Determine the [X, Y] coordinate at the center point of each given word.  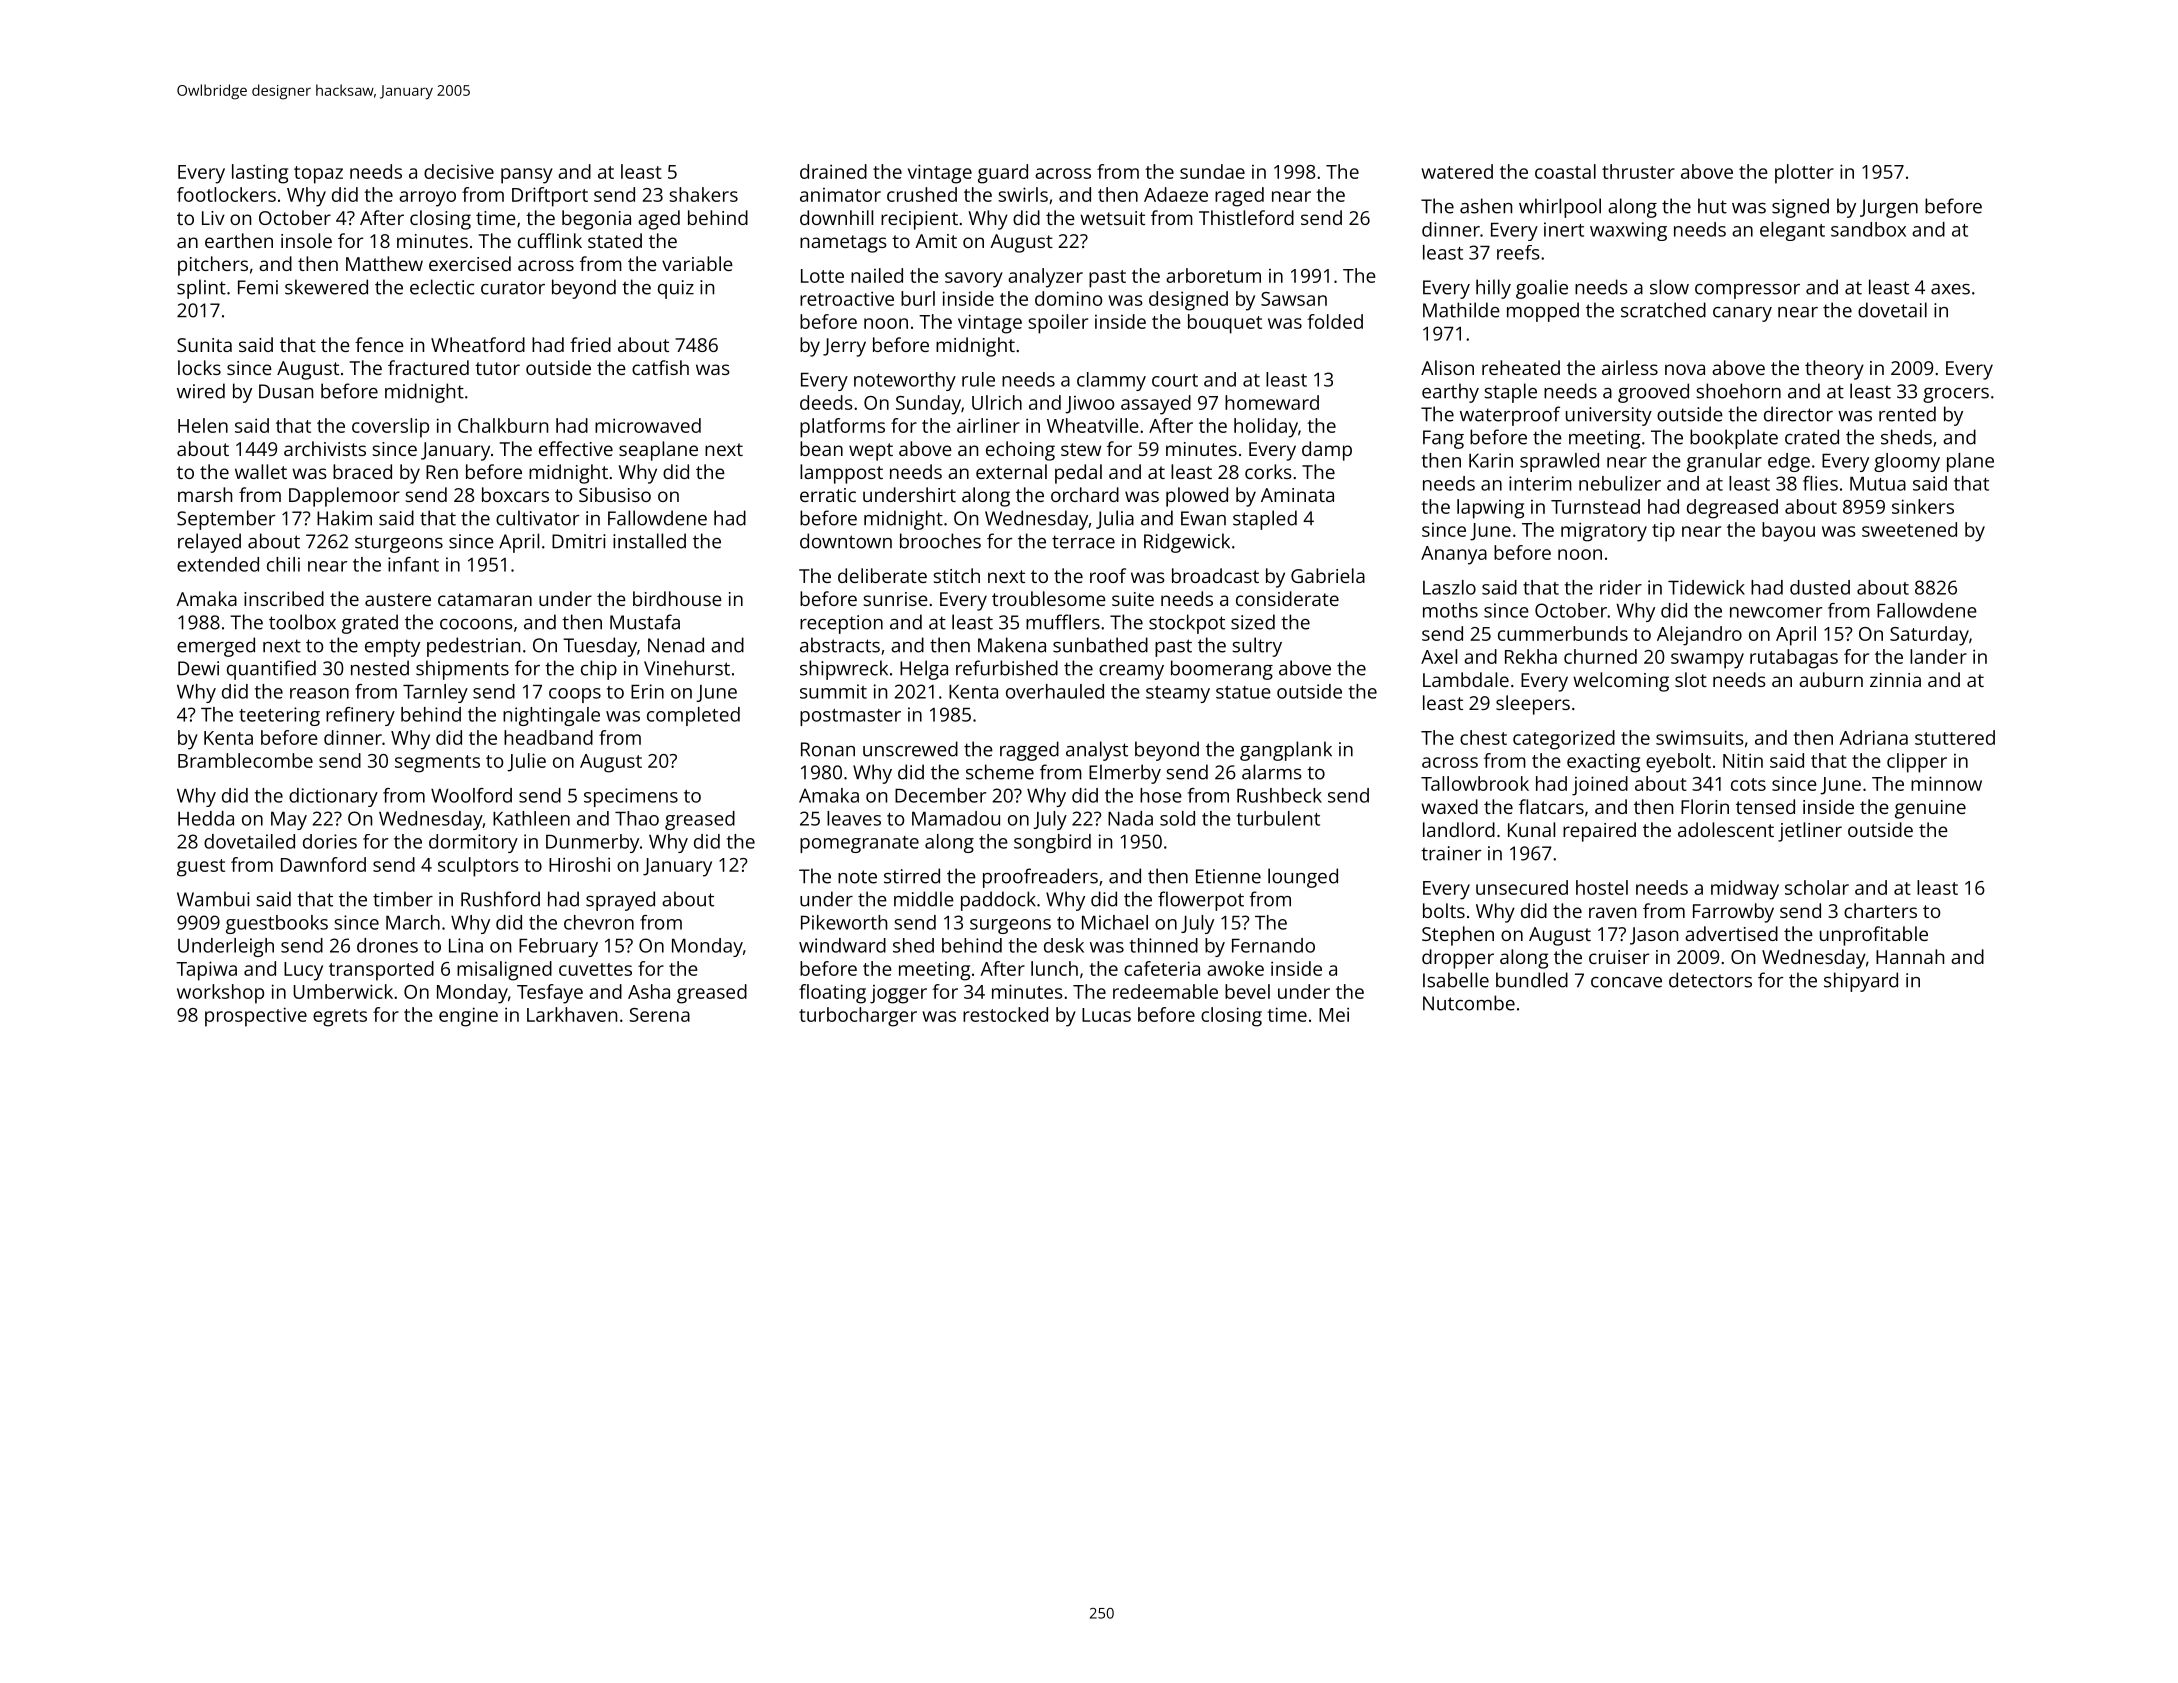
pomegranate [859, 844]
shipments [462, 670]
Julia [1115, 519]
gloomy [1907, 462]
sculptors [478, 867]
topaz [318, 175]
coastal [1565, 171]
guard [1003, 174]
